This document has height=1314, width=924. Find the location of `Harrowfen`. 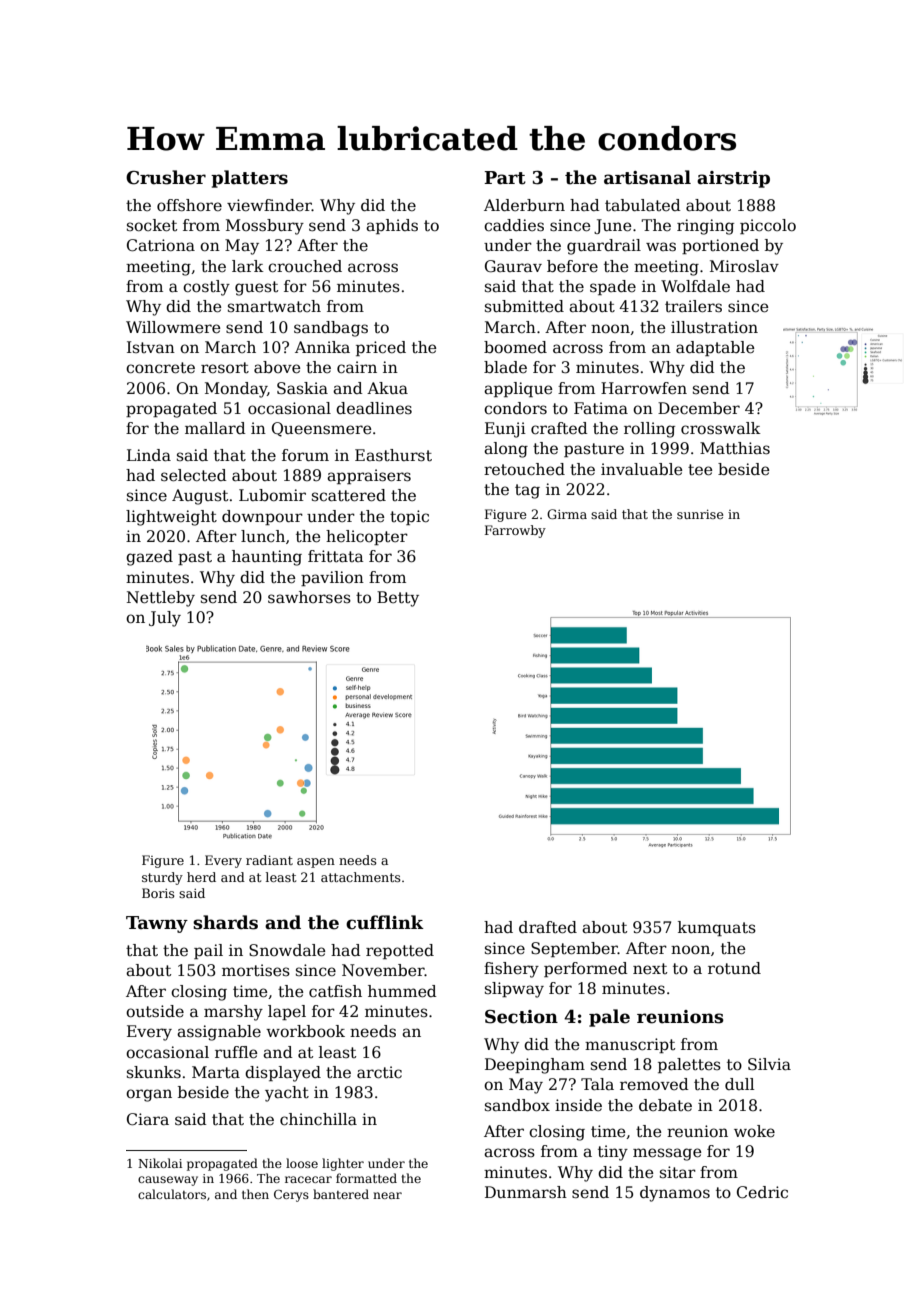

Harrowfen is located at coordinates (644, 388).
